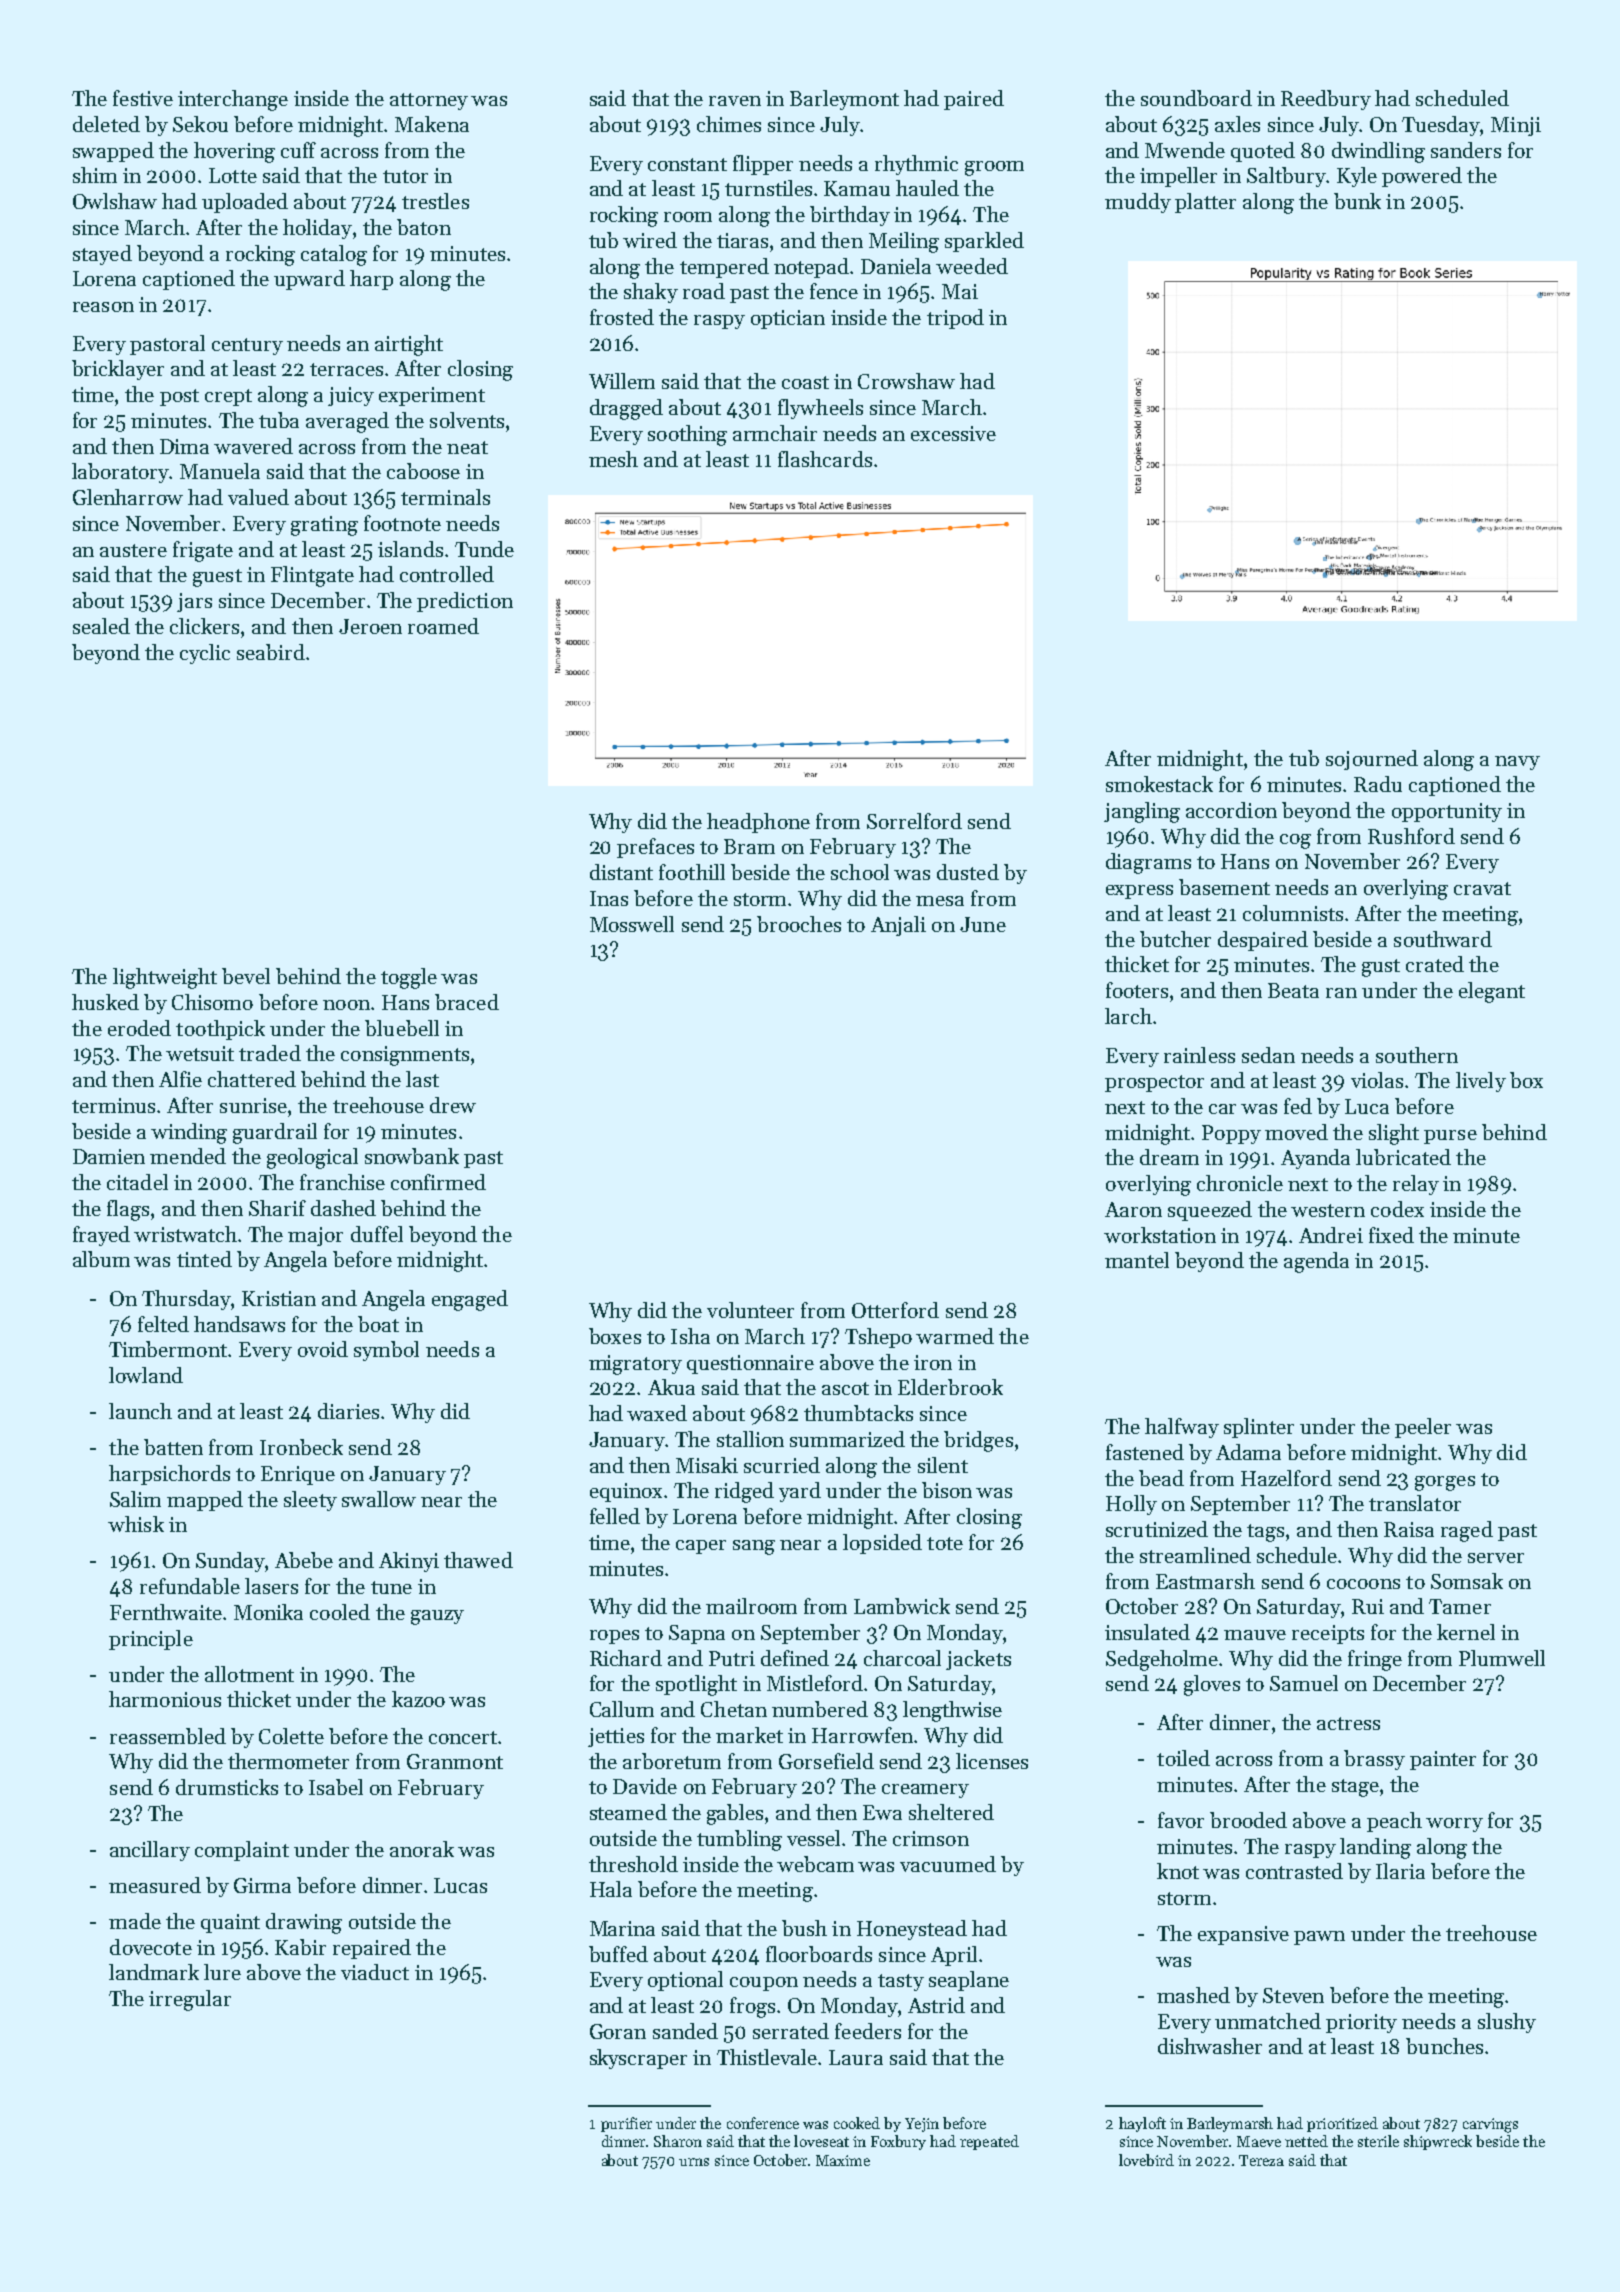  I want to click on Barleymont, so click(844, 100).
